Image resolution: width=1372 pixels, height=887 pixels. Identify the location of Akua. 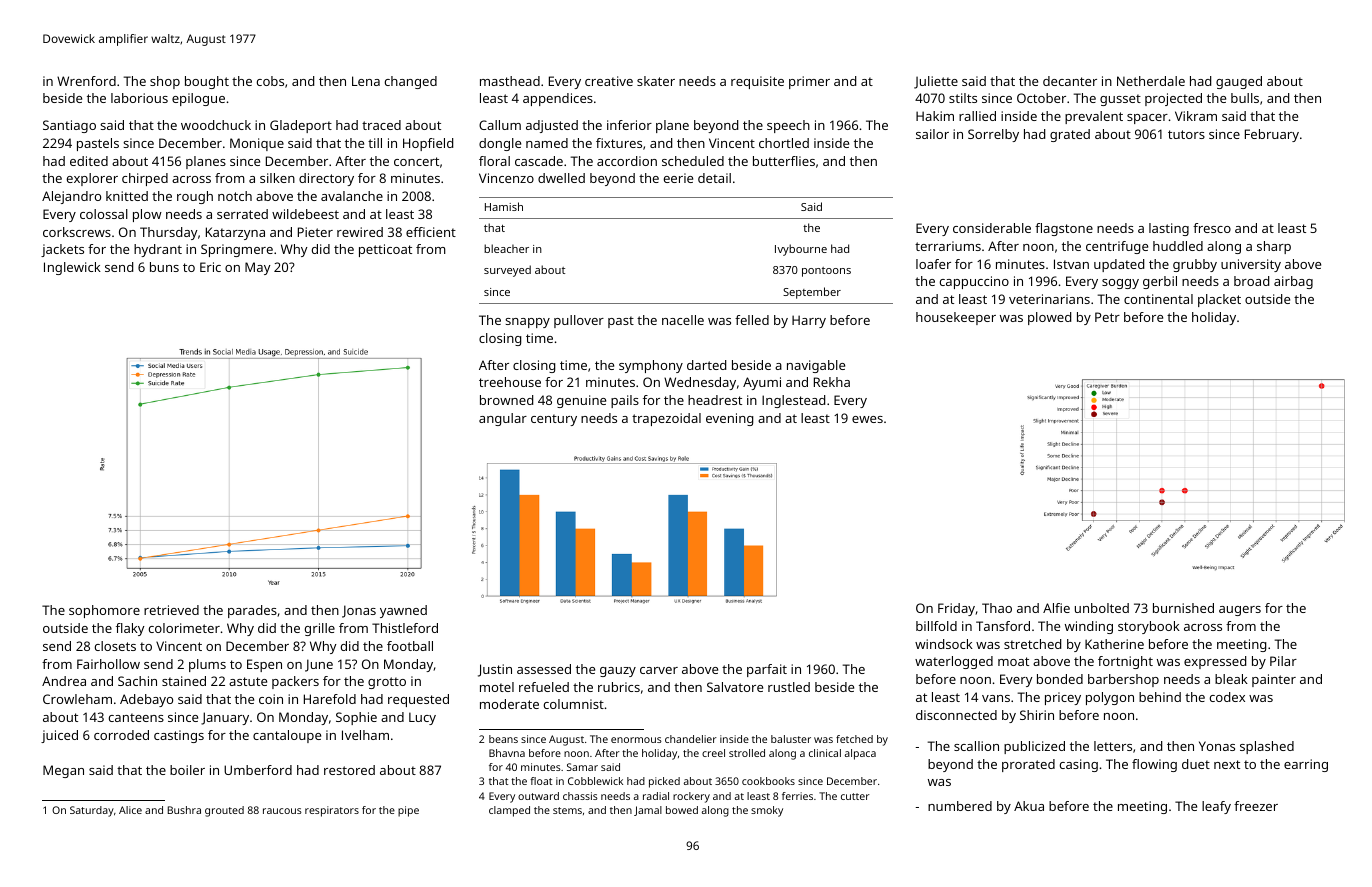
(1029, 806).
